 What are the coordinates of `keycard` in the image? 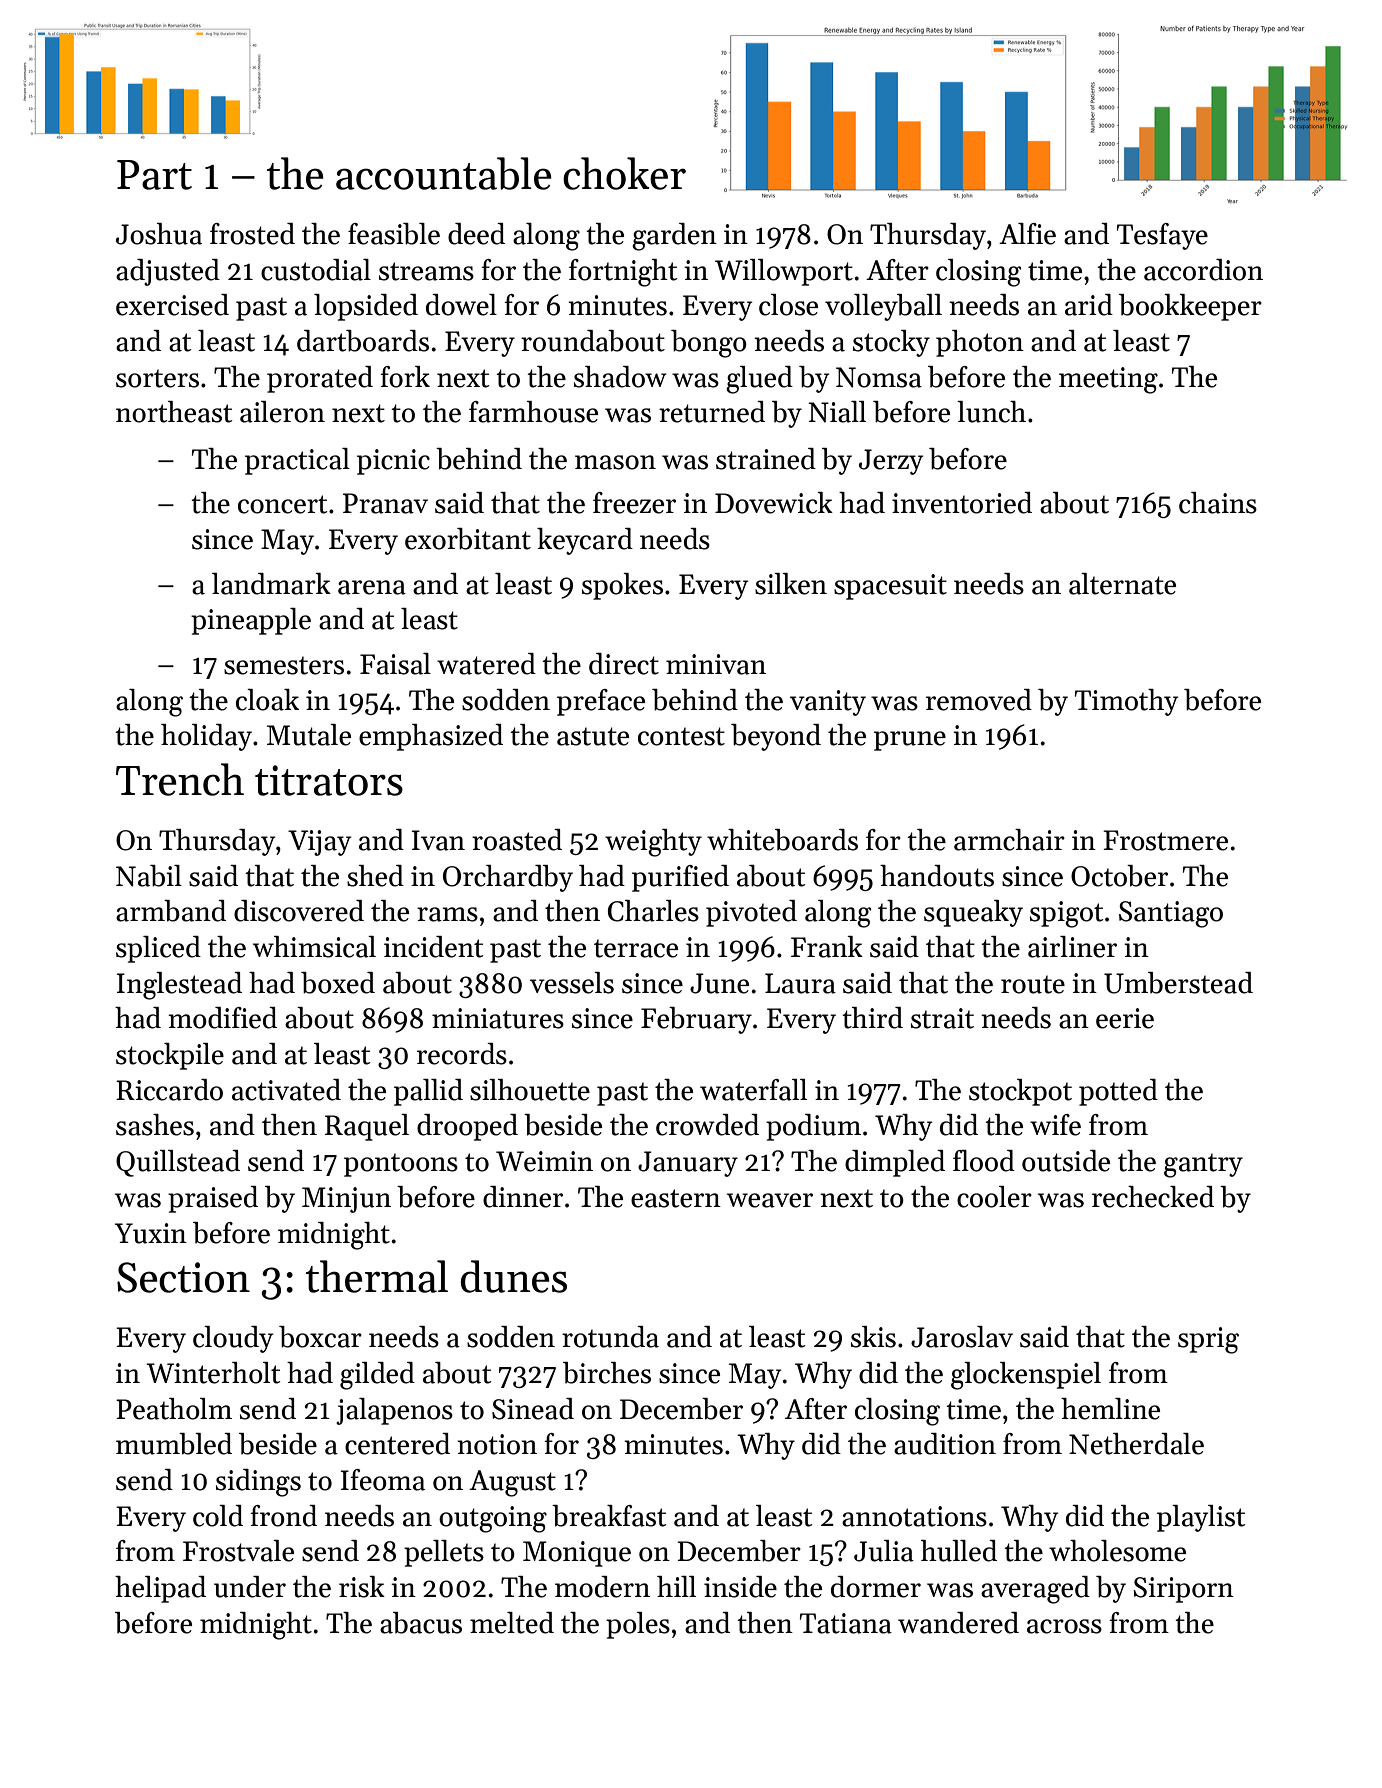 It's located at (585, 541).
